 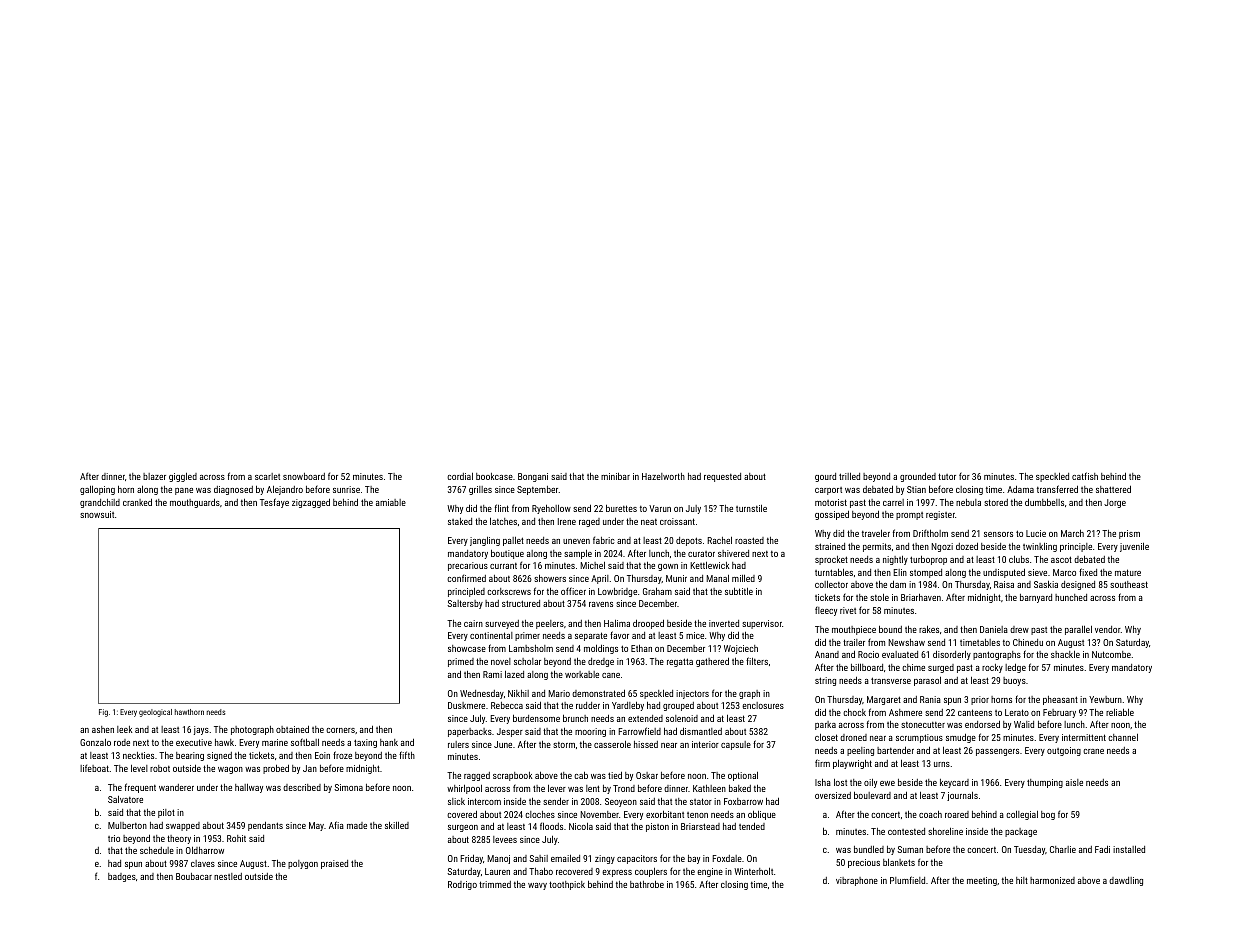 I want to click on motorist, so click(x=831, y=502).
